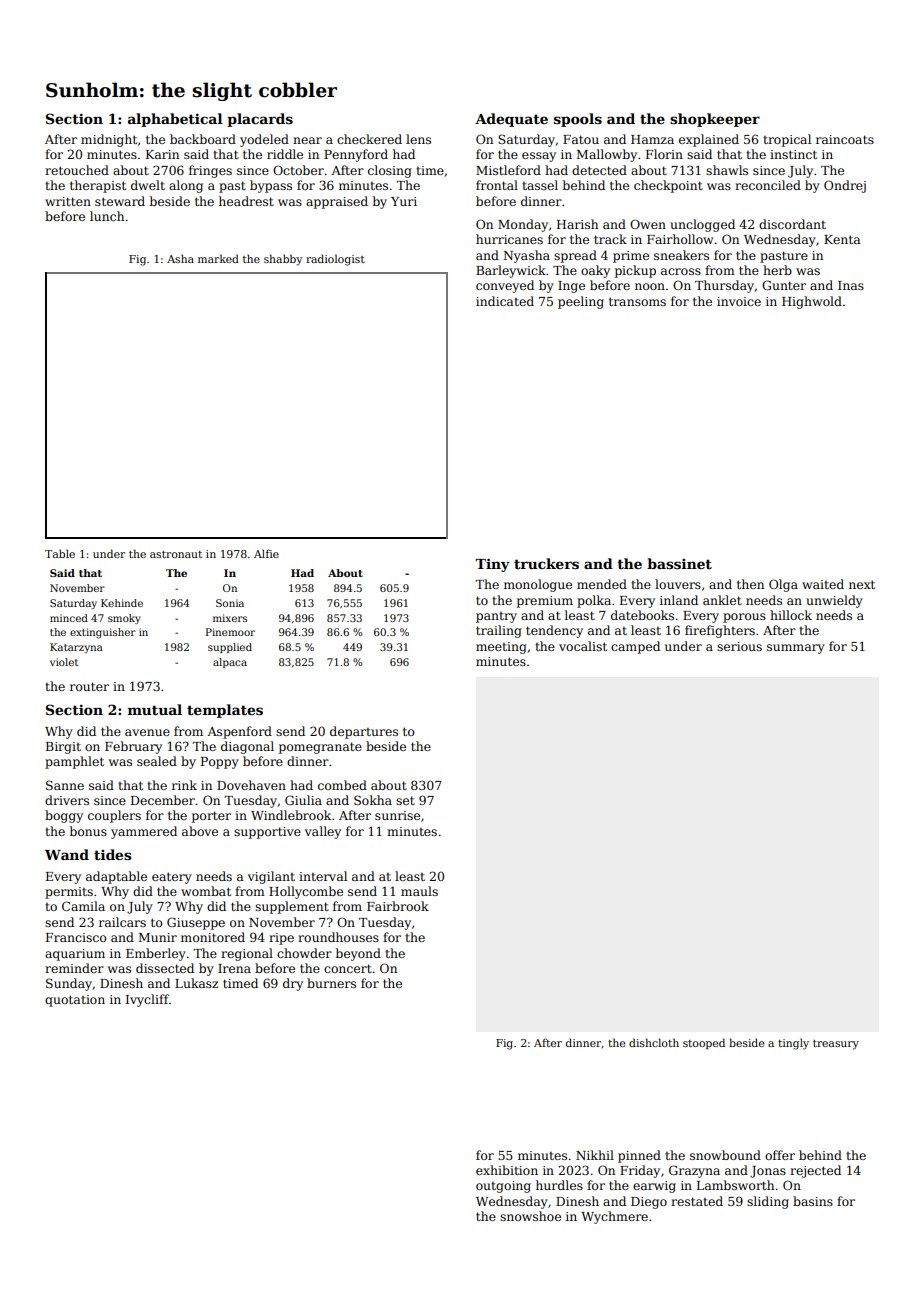  I want to click on conveyed, so click(505, 286).
